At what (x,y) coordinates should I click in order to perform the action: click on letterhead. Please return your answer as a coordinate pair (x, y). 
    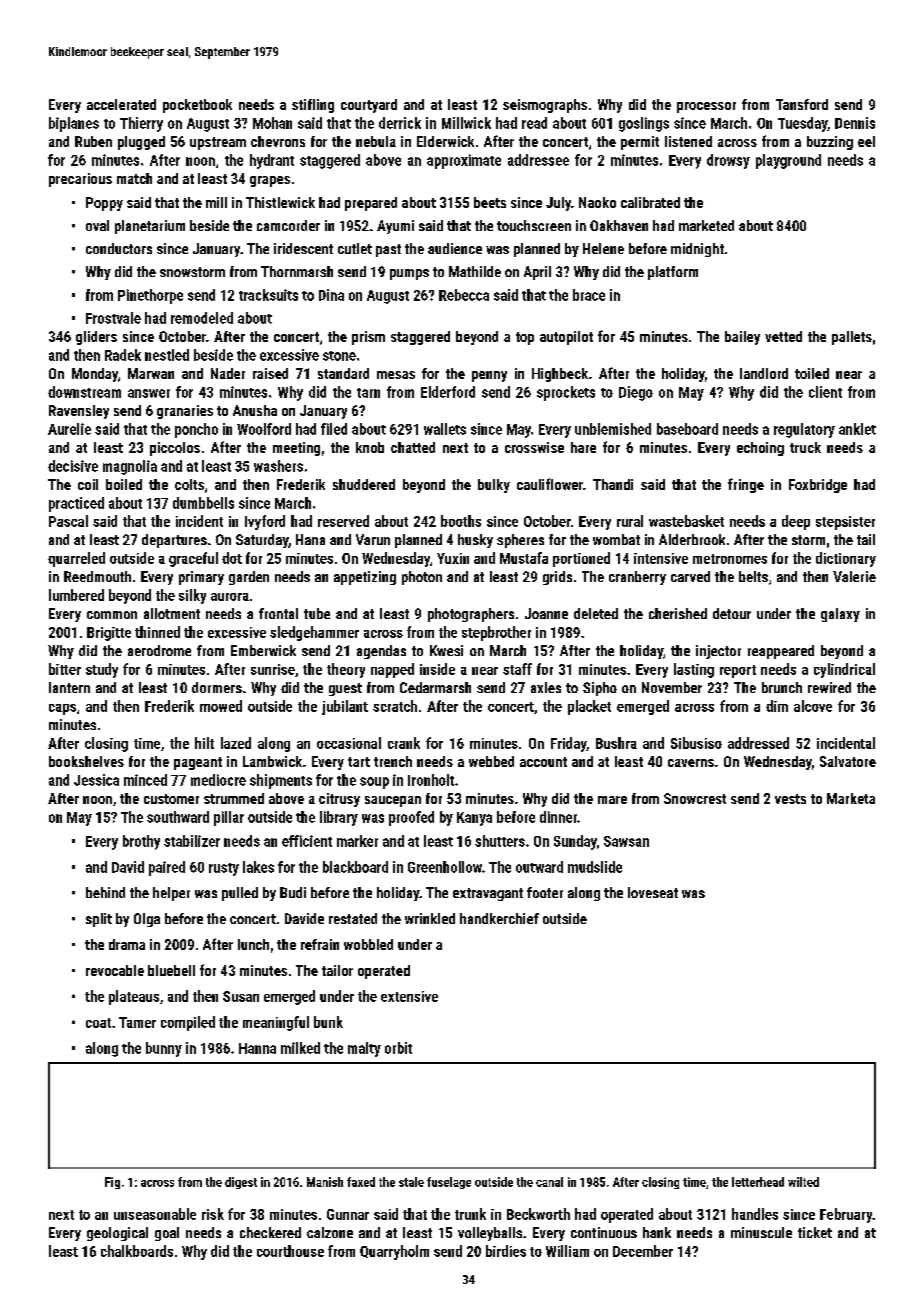
    Looking at the image, I should click on (758, 1182).
